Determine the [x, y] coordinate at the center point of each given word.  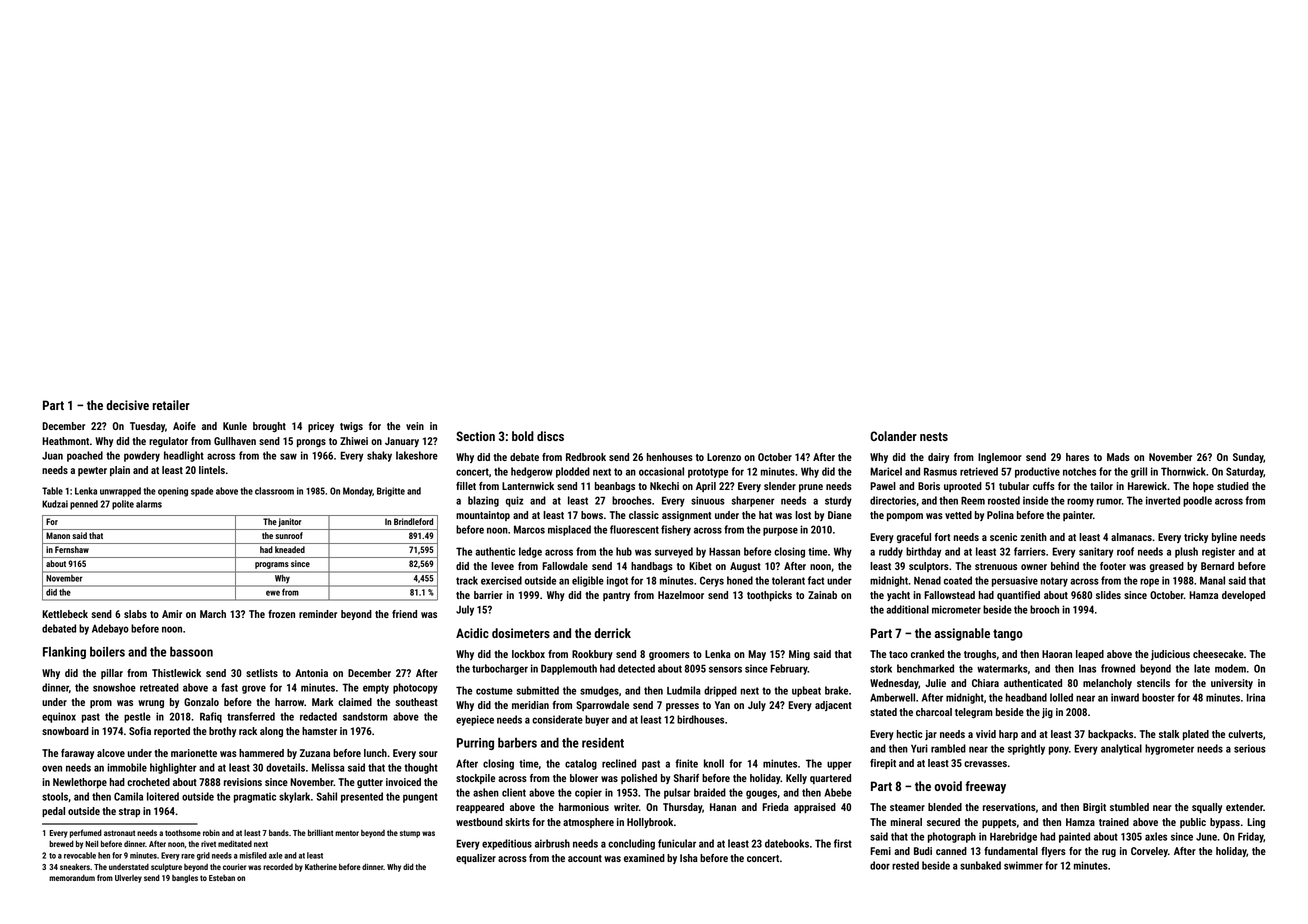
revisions [243, 782]
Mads [1118, 457]
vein [415, 426]
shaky [379, 456]
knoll [714, 763]
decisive [127, 405]
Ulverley [128, 878]
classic [644, 515]
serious [1250, 748]
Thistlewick [176, 673]
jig [1047, 713]
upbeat [806, 691]
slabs [135, 614]
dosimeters [521, 633]
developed [1243, 596]
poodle [1197, 501]
